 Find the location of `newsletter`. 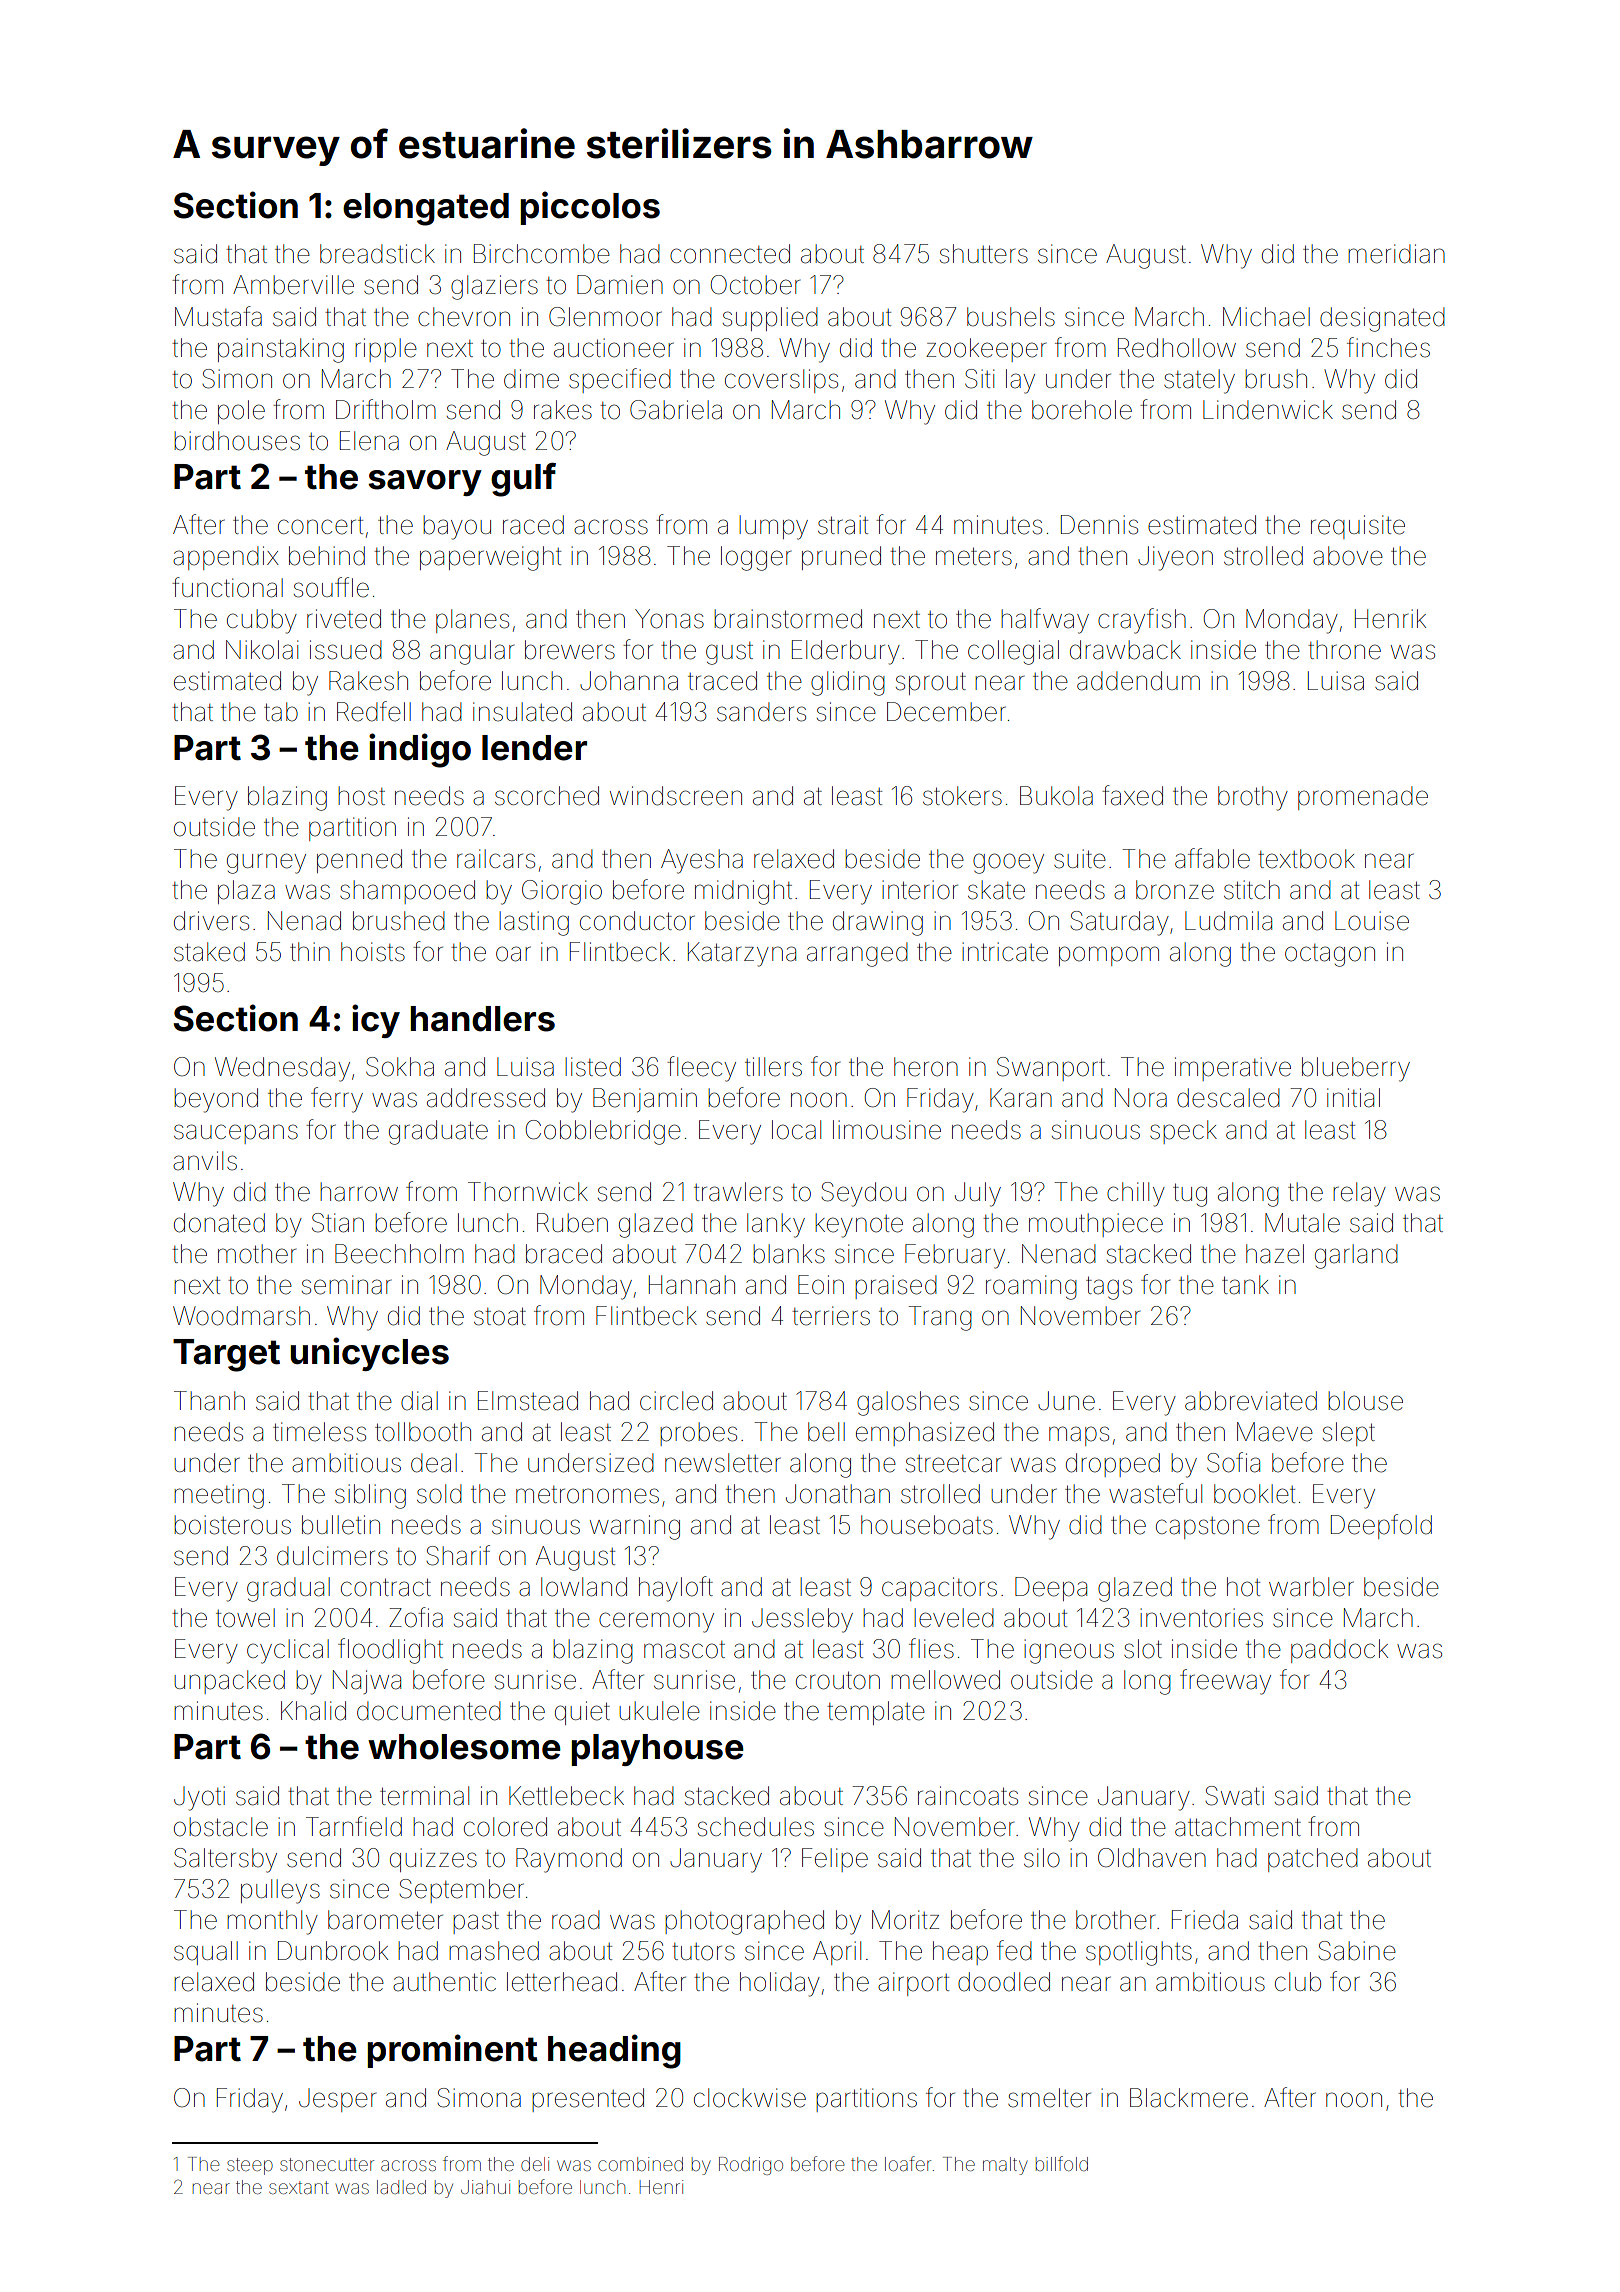

newsletter is located at coordinates (723, 1463).
